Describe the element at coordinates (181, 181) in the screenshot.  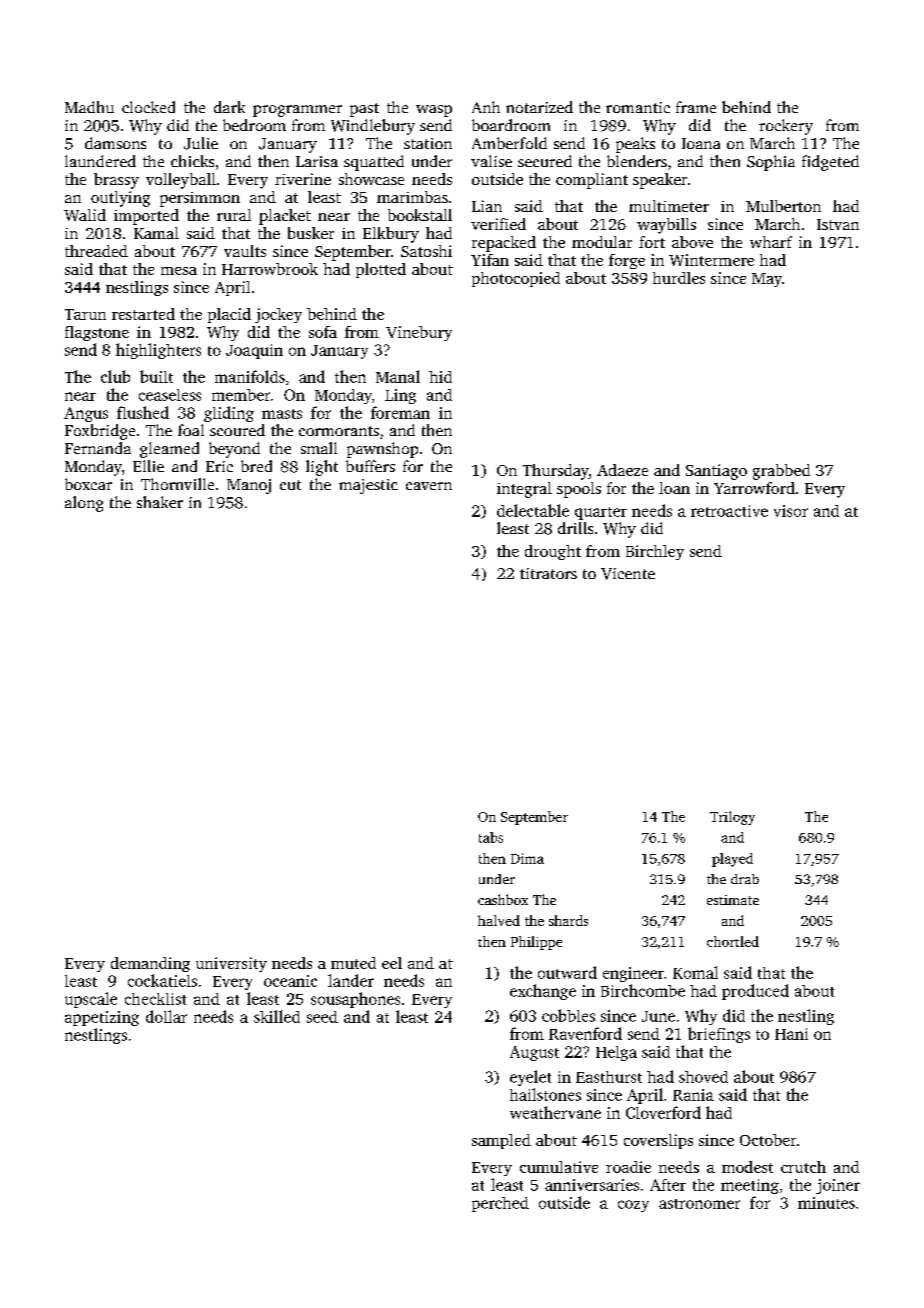
I see `volleyball` at that location.
